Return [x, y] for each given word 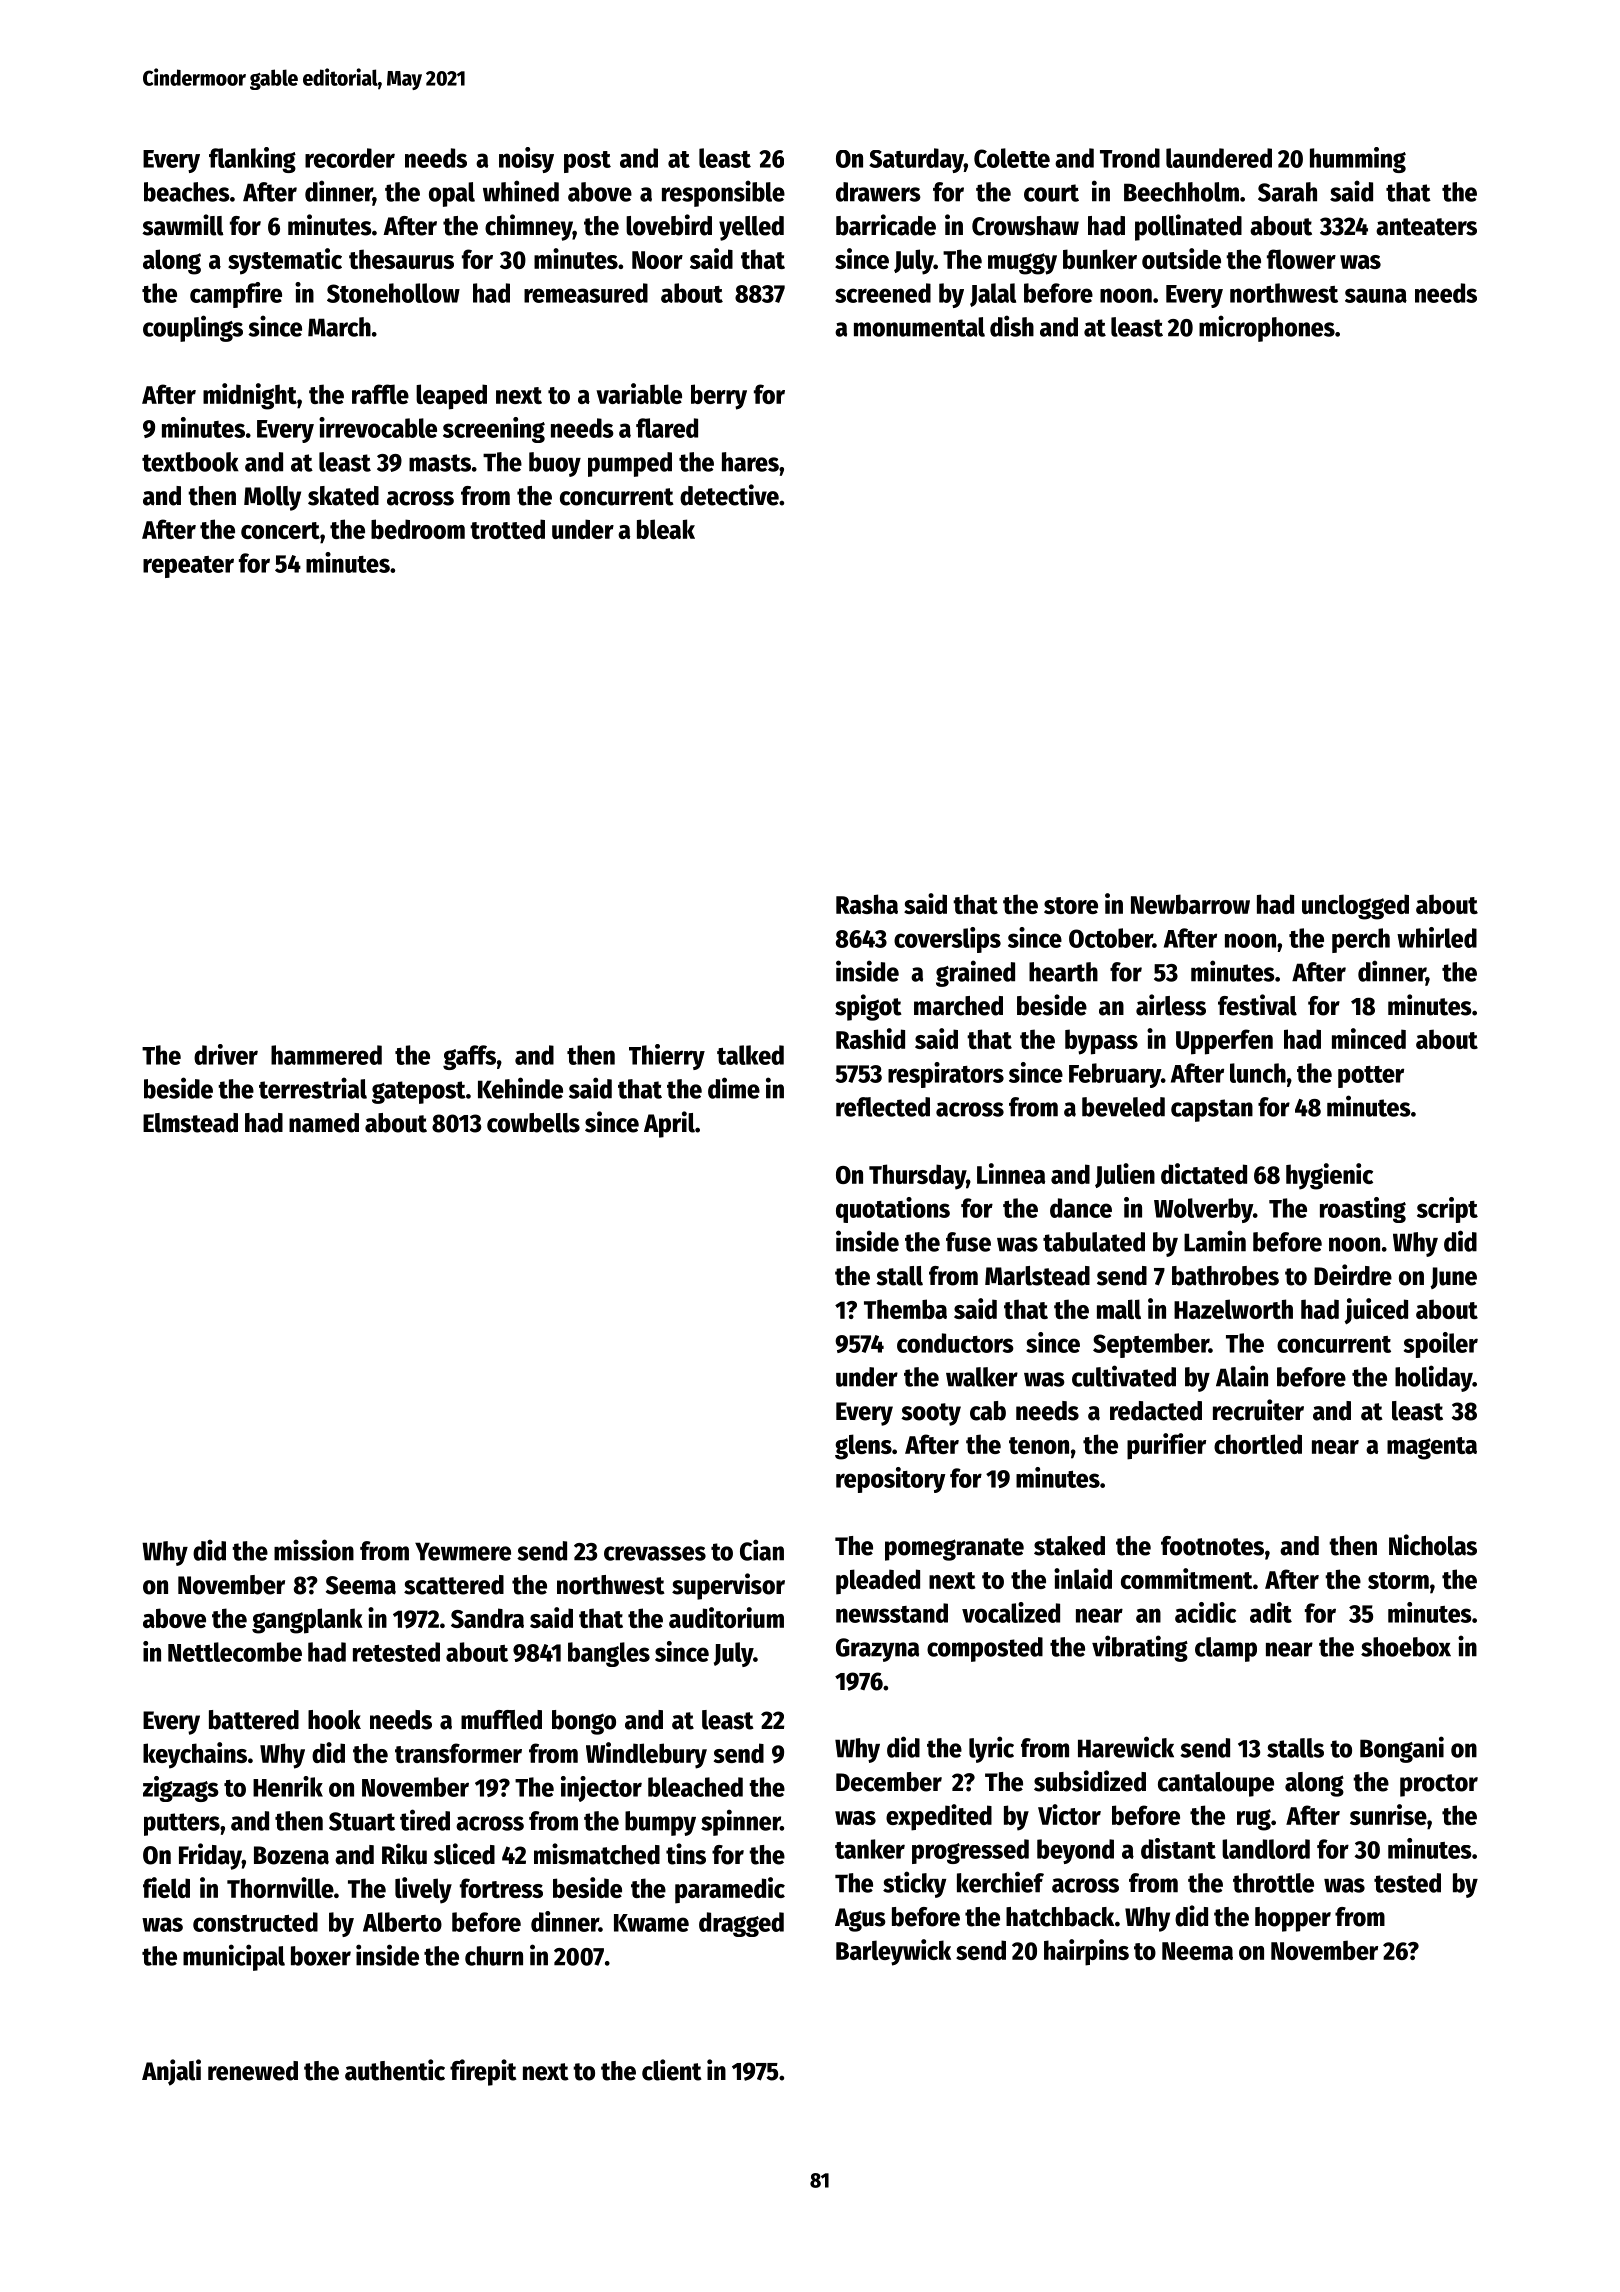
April [669, 1124]
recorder [350, 158]
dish [1012, 326]
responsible [723, 193]
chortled [1258, 1444]
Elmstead [190, 1123]
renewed [253, 2071]
